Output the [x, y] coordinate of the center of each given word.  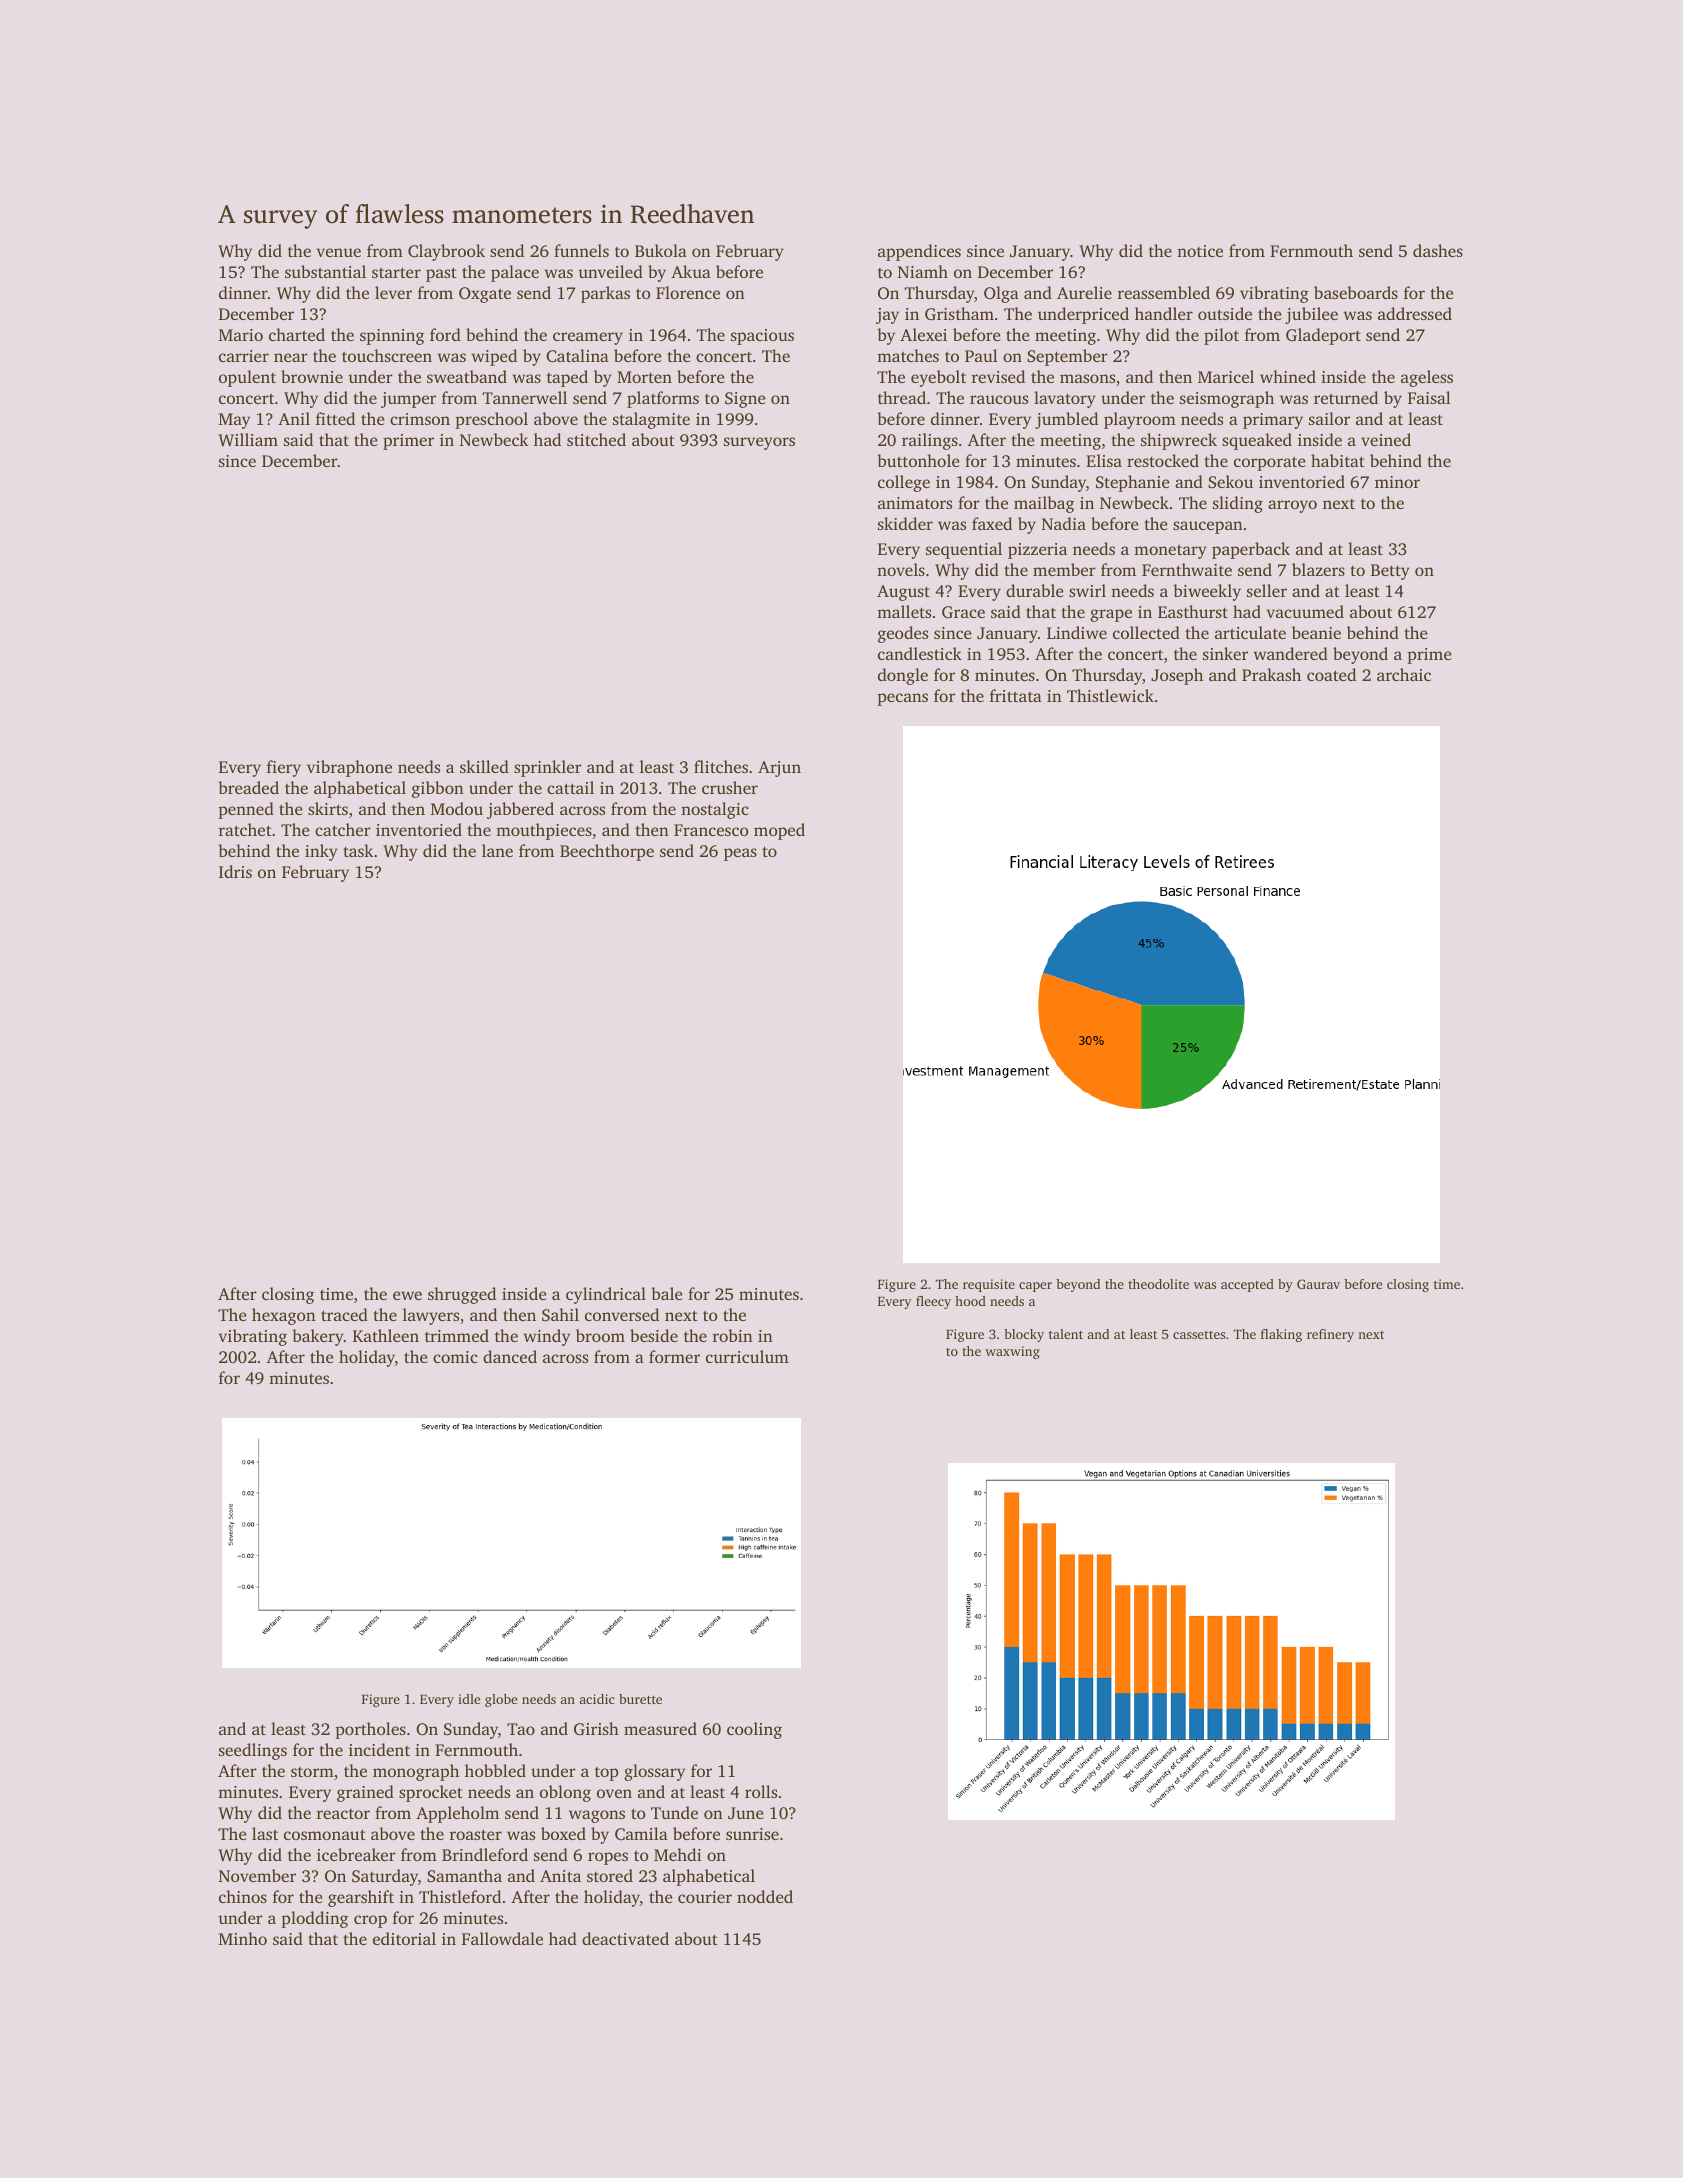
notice [1200, 251]
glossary [654, 1772]
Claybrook [446, 252]
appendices [919, 252]
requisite [989, 1285]
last [265, 1833]
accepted [1247, 1285]
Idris [235, 871]
